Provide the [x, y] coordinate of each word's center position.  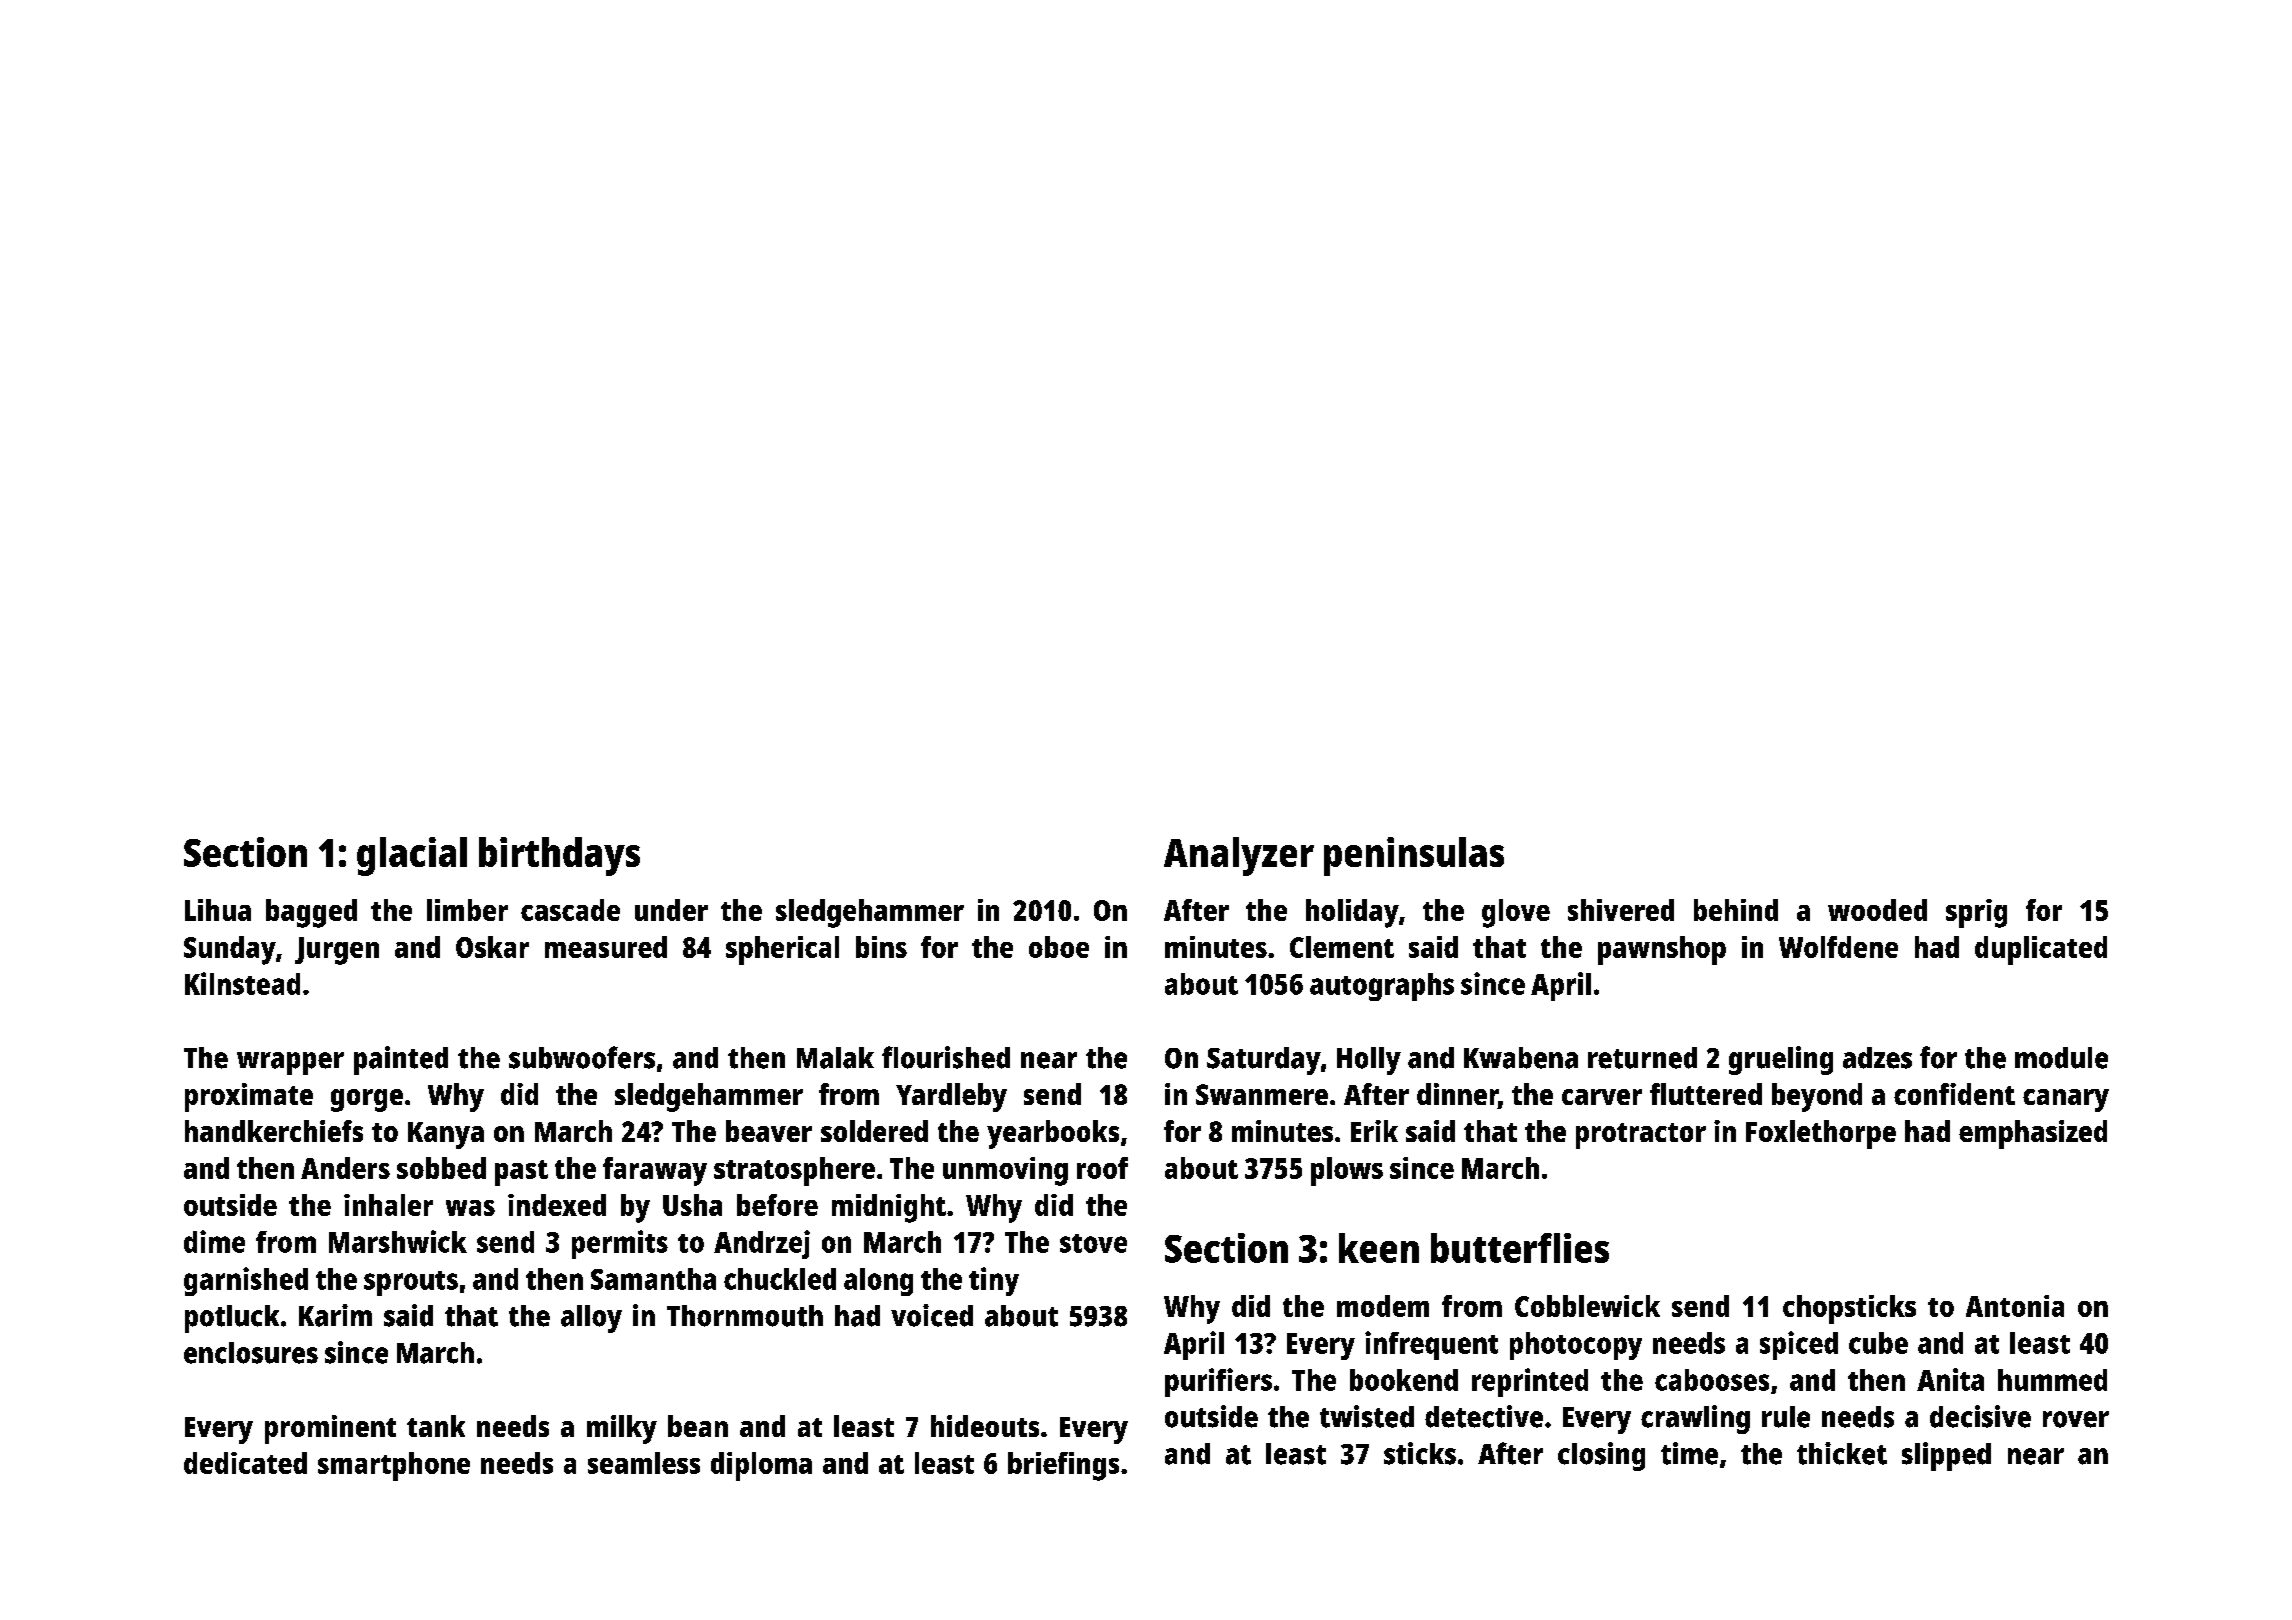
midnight [889, 1208]
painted [401, 1060]
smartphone [394, 1466]
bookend [1404, 1380]
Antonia [2015, 1306]
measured [606, 947]
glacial [412, 856]
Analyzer [1239, 856]
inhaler [388, 1205]
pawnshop [1662, 950]
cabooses [1712, 1380]
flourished [946, 1057]
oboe [1059, 947]
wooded [1877, 910]
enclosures [251, 1353]
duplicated [2041, 950]
